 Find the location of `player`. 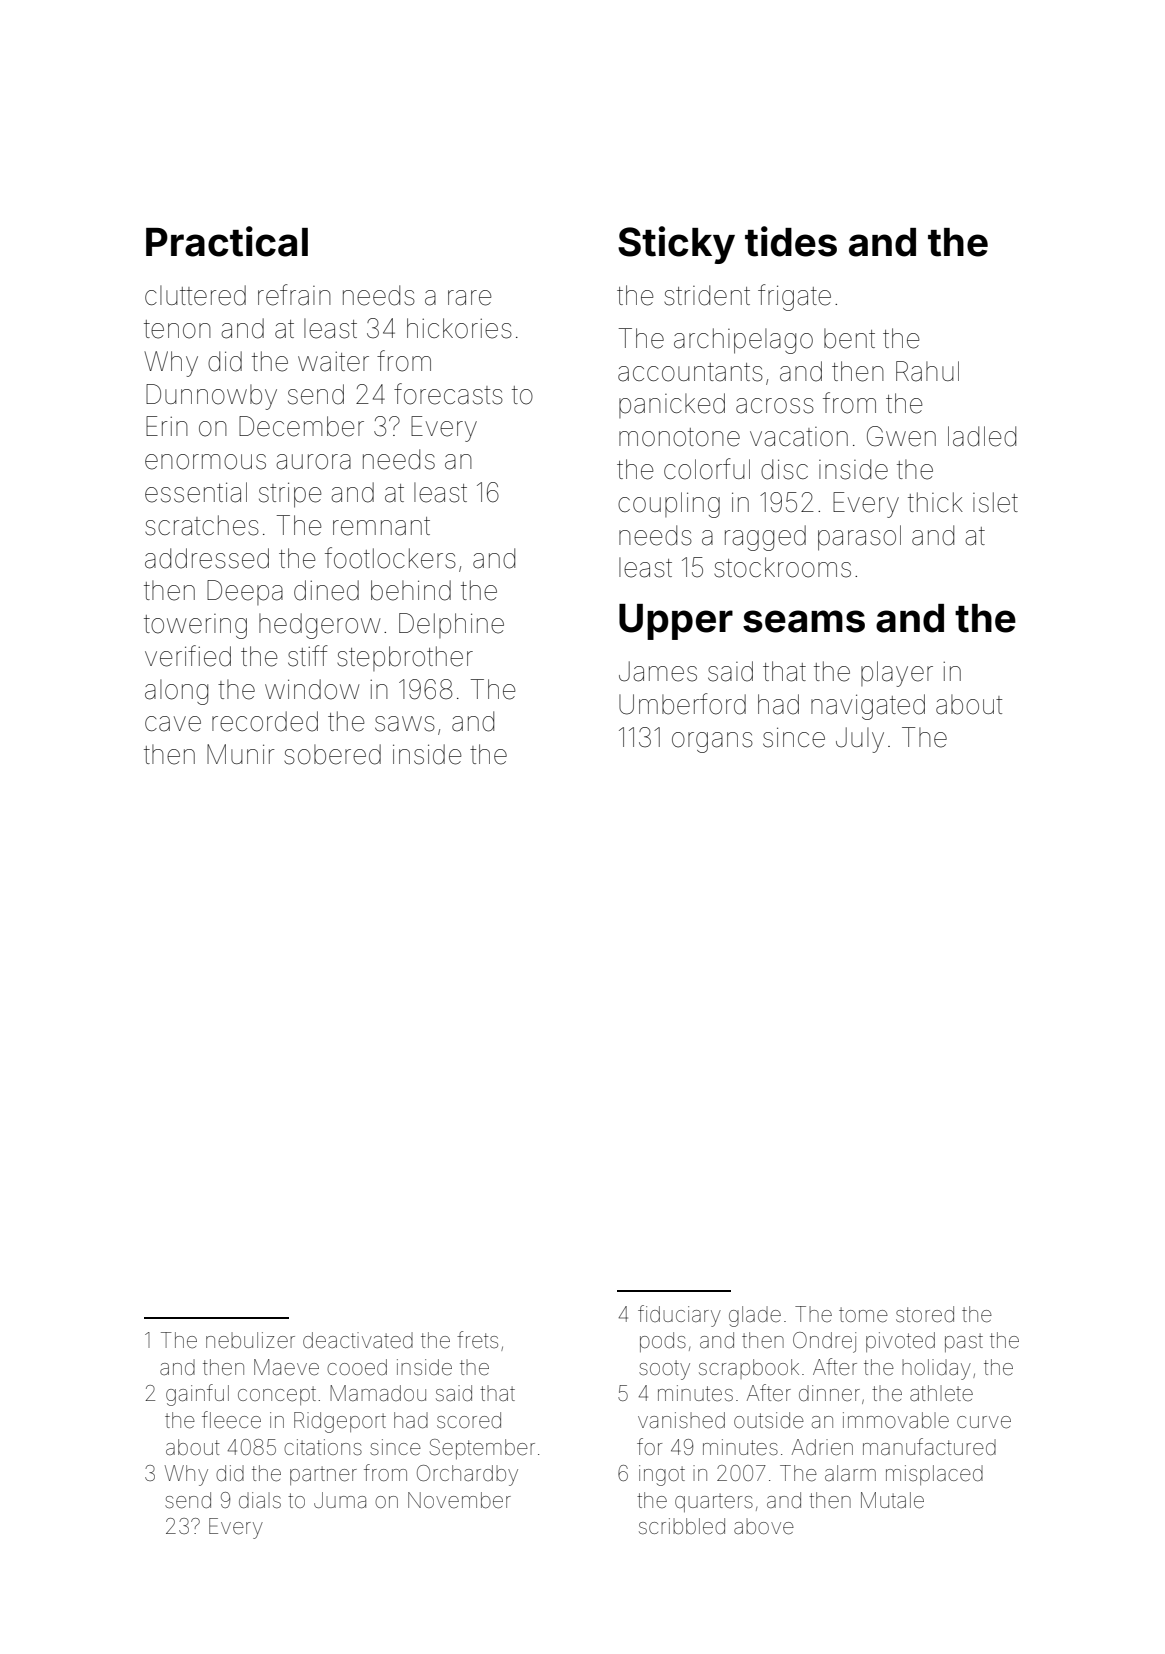

player is located at coordinates (897, 674).
